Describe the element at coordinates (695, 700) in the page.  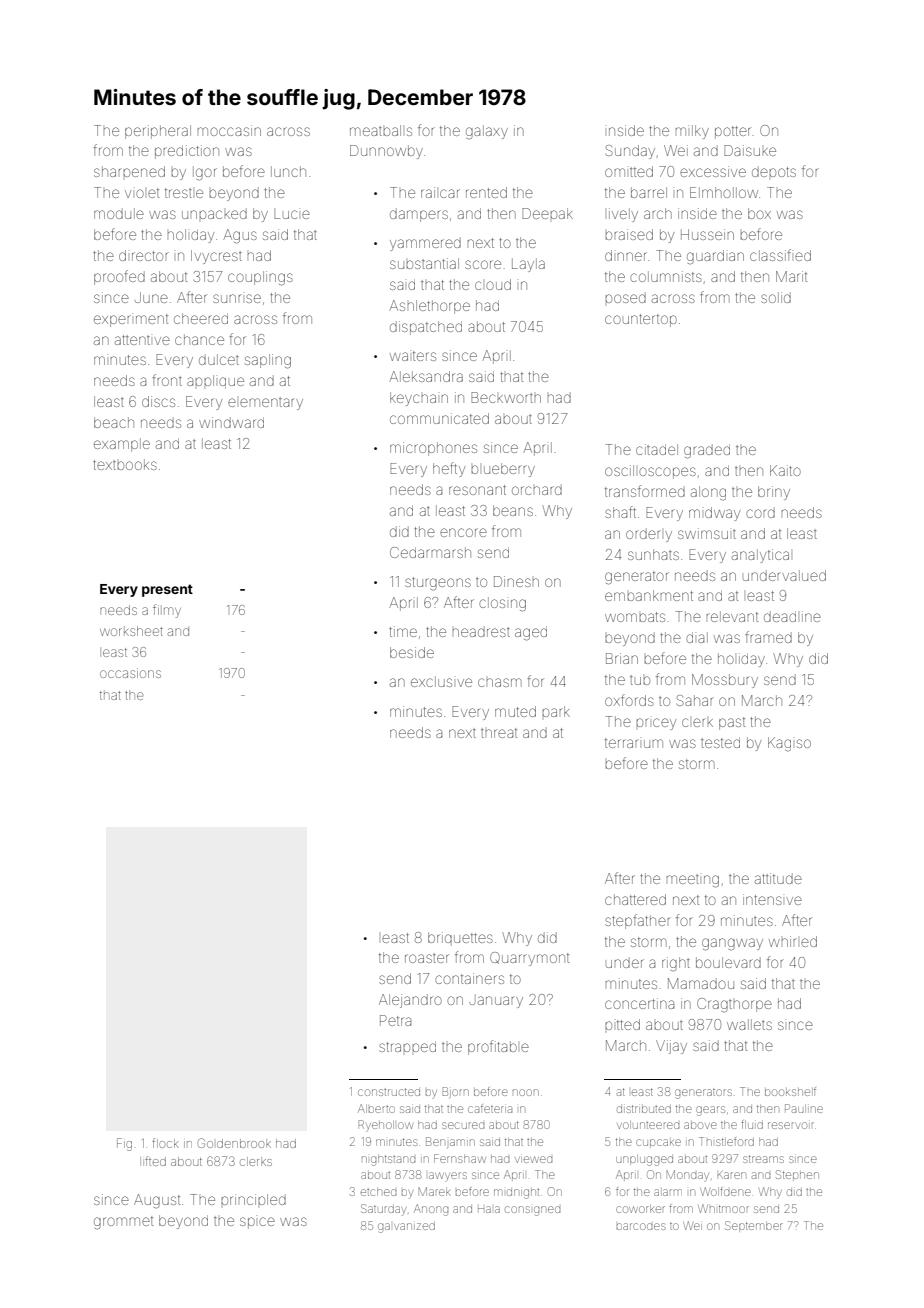
I see `Sahar` at that location.
